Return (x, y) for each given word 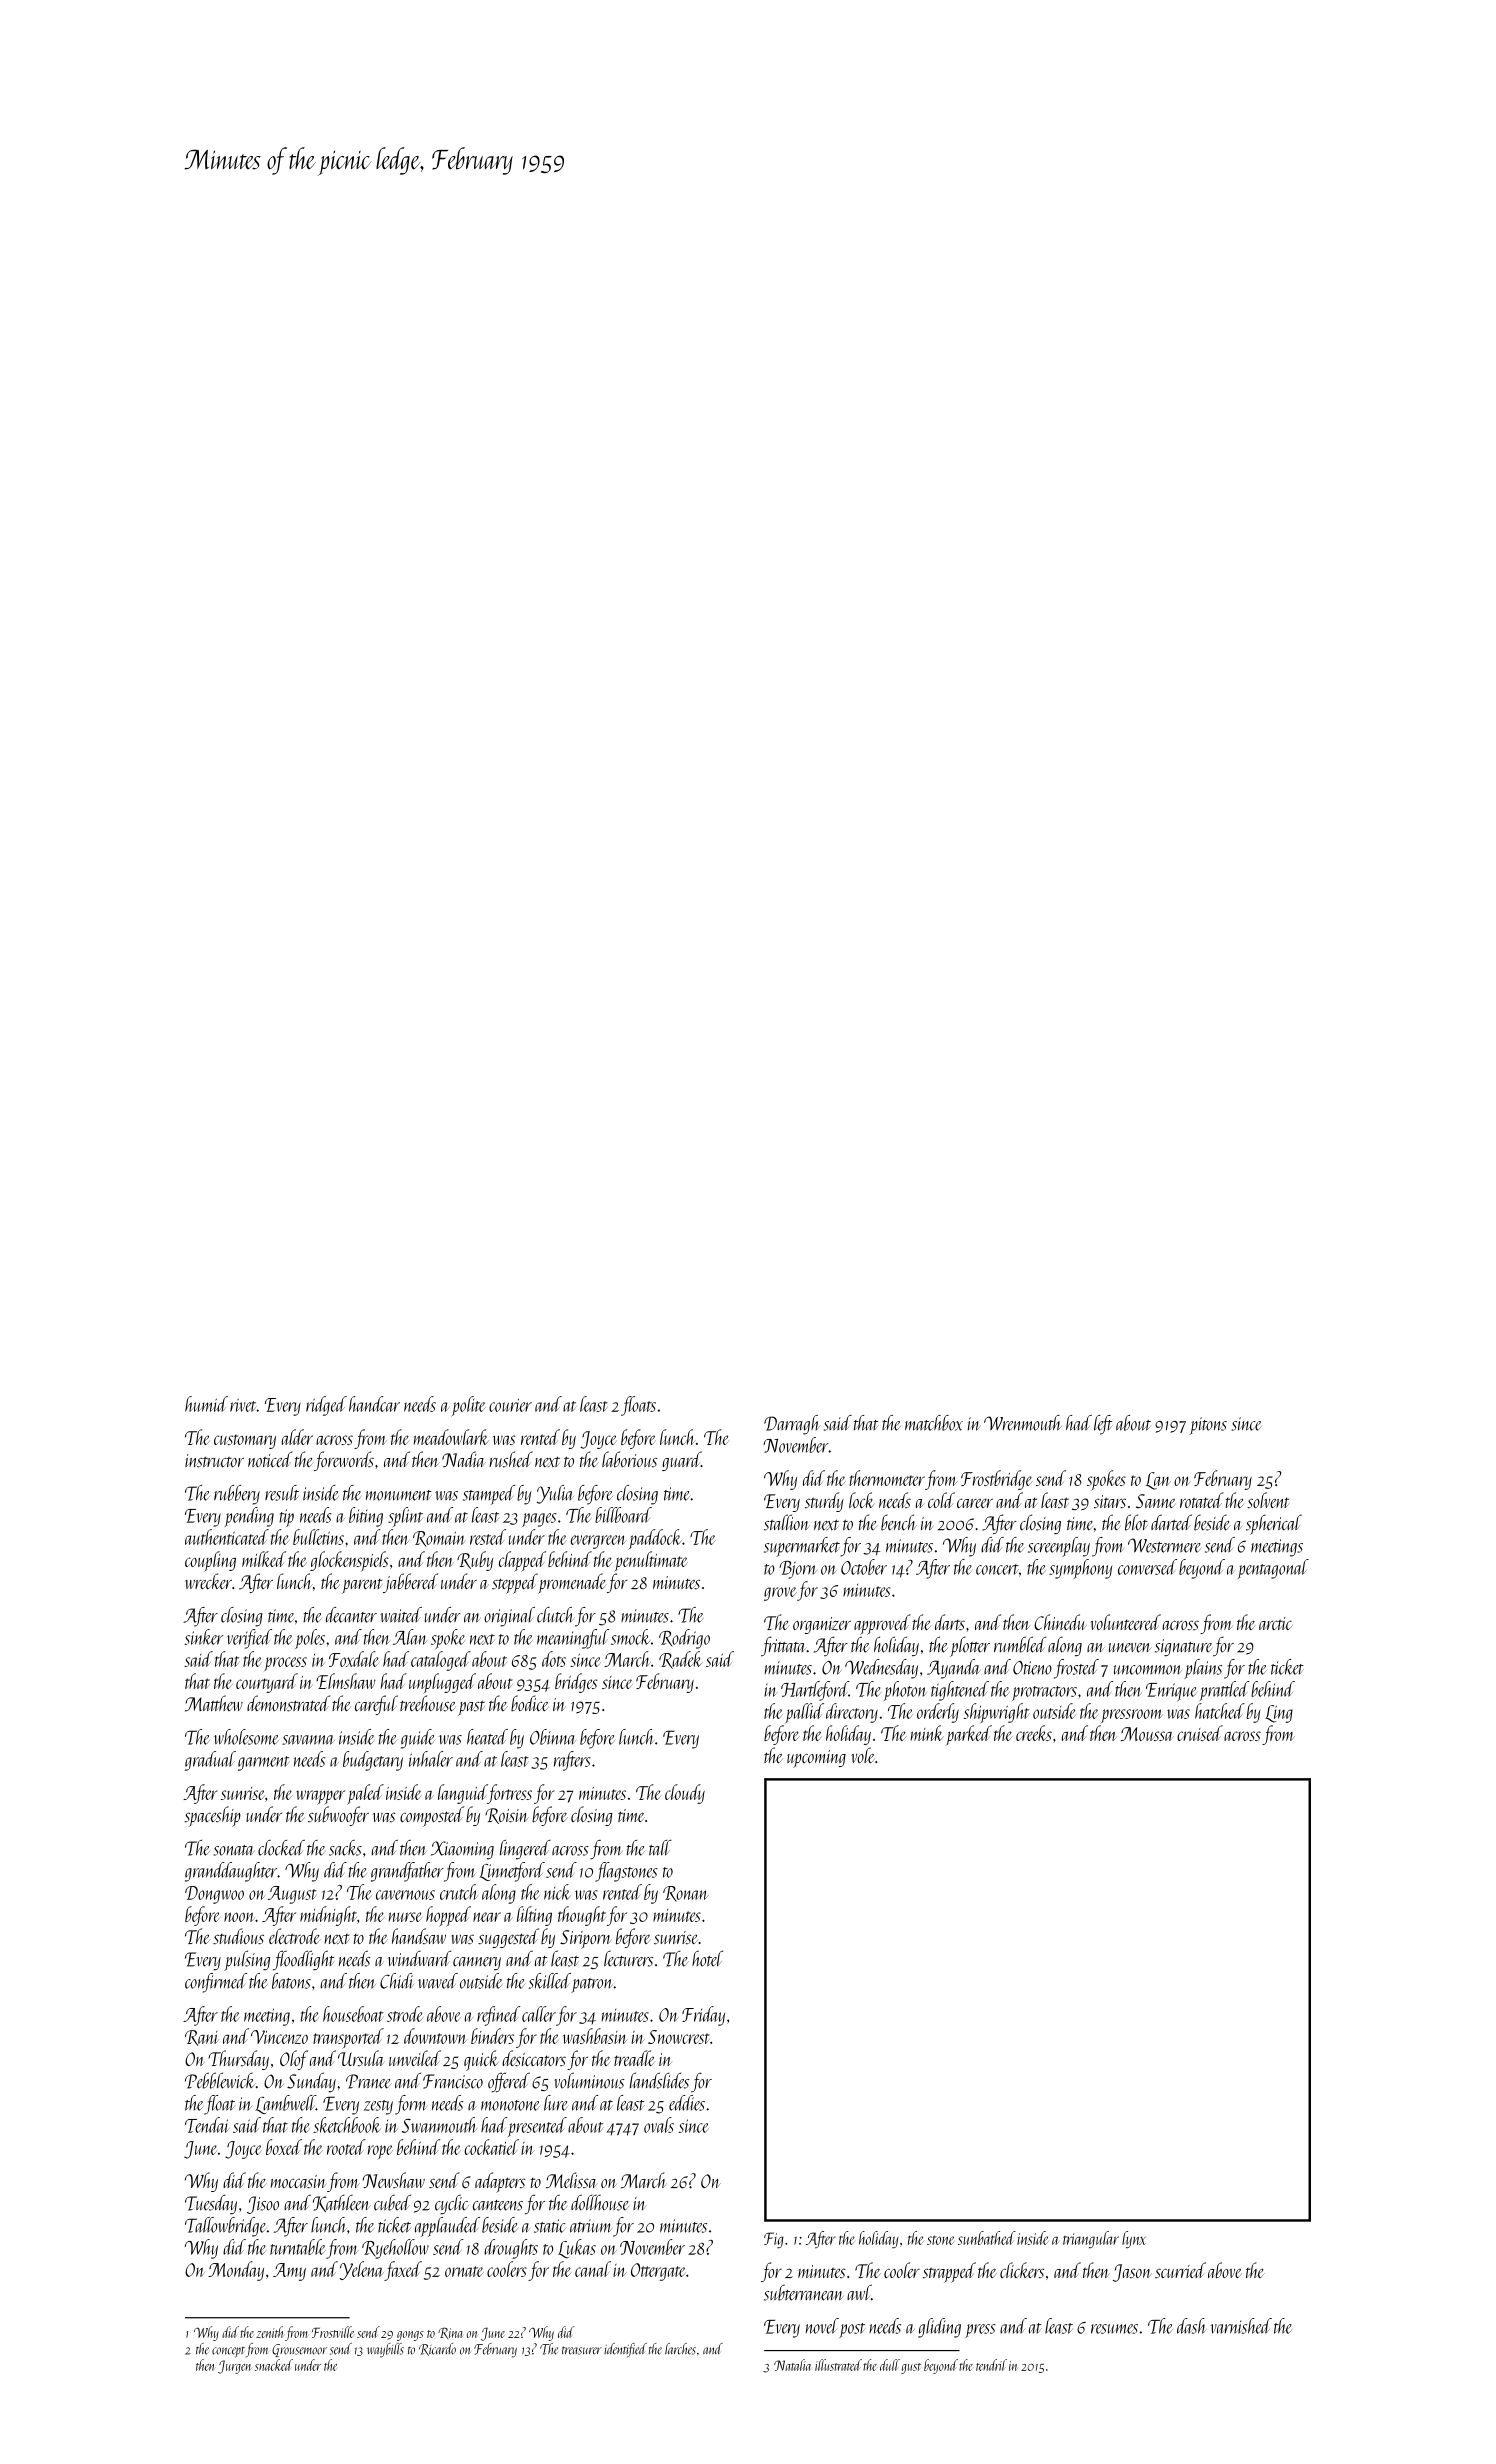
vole (862, 1755)
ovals (659, 2125)
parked (969, 1735)
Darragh (792, 1425)
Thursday (238, 2060)
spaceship (212, 1816)
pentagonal (1273, 1569)
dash (1192, 2326)
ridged (326, 1406)
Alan (410, 1637)
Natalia (792, 2365)
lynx (1134, 2239)
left (1103, 1425)
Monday (236, 2271)
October (864, 1567)
